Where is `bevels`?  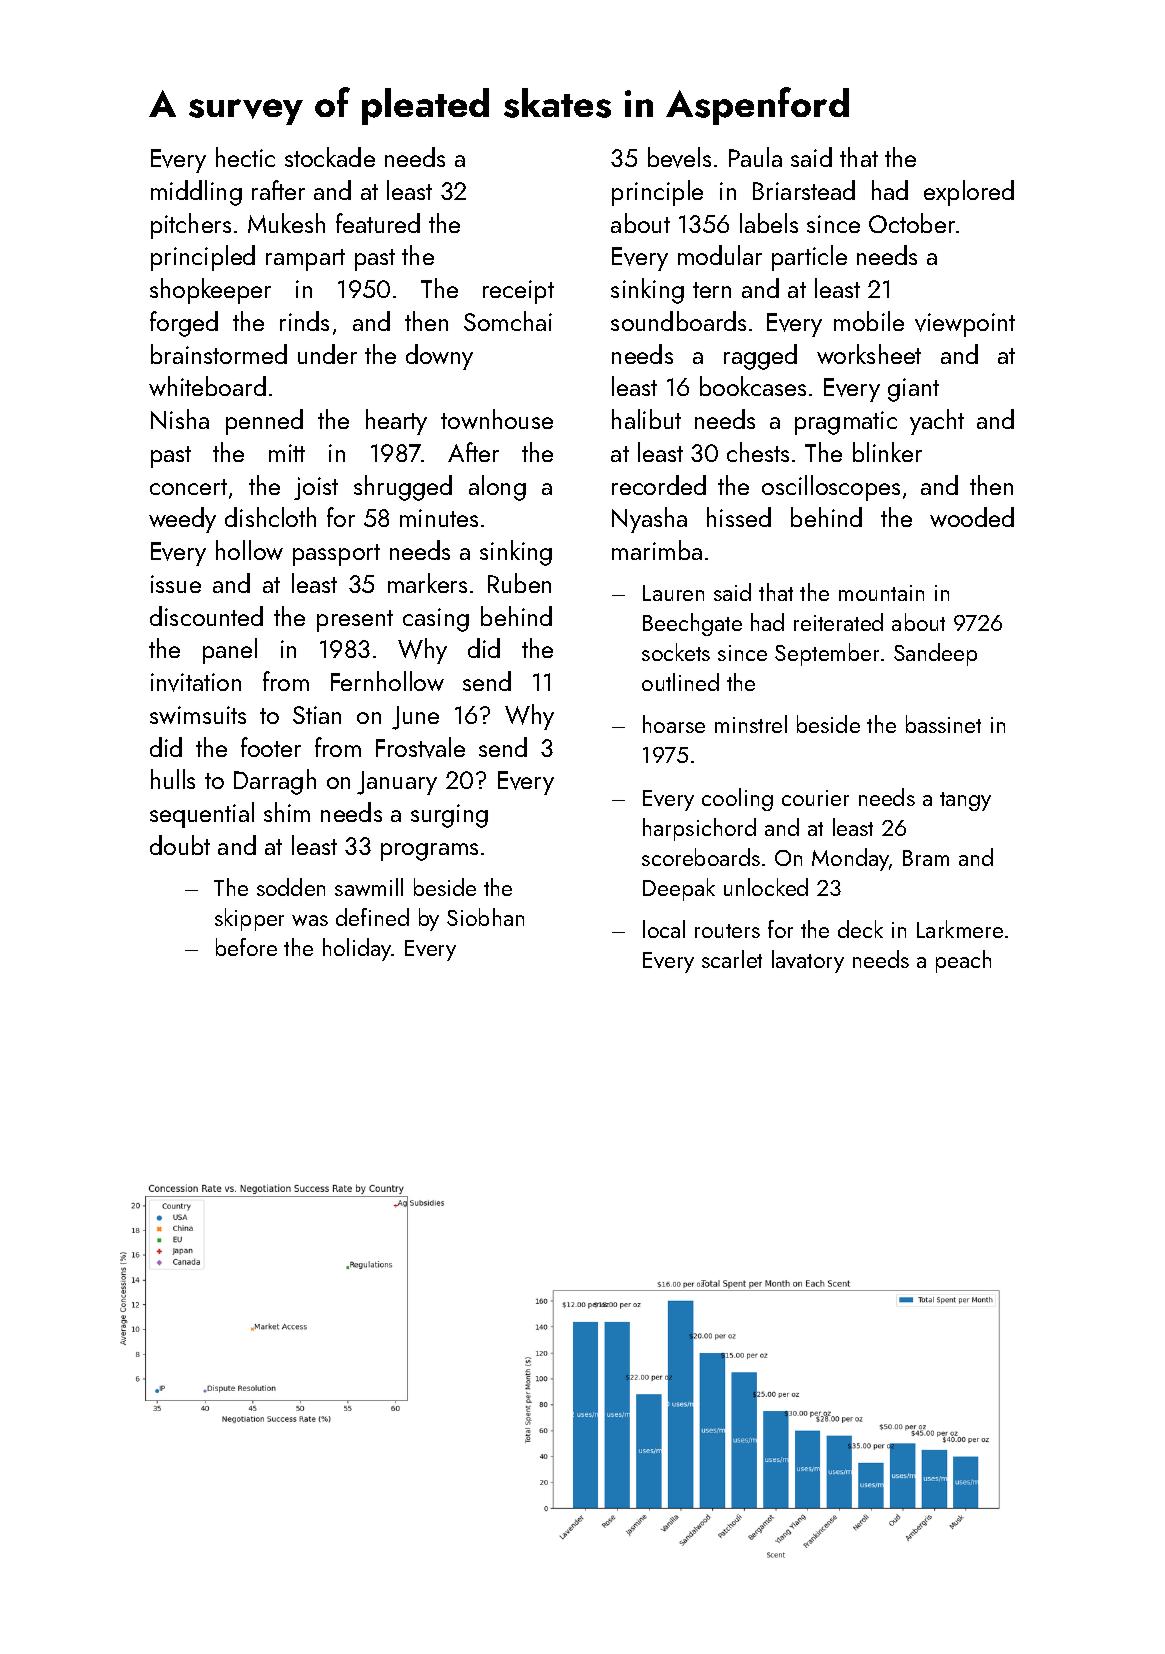 bevels is located at coordinates (679, 157).
